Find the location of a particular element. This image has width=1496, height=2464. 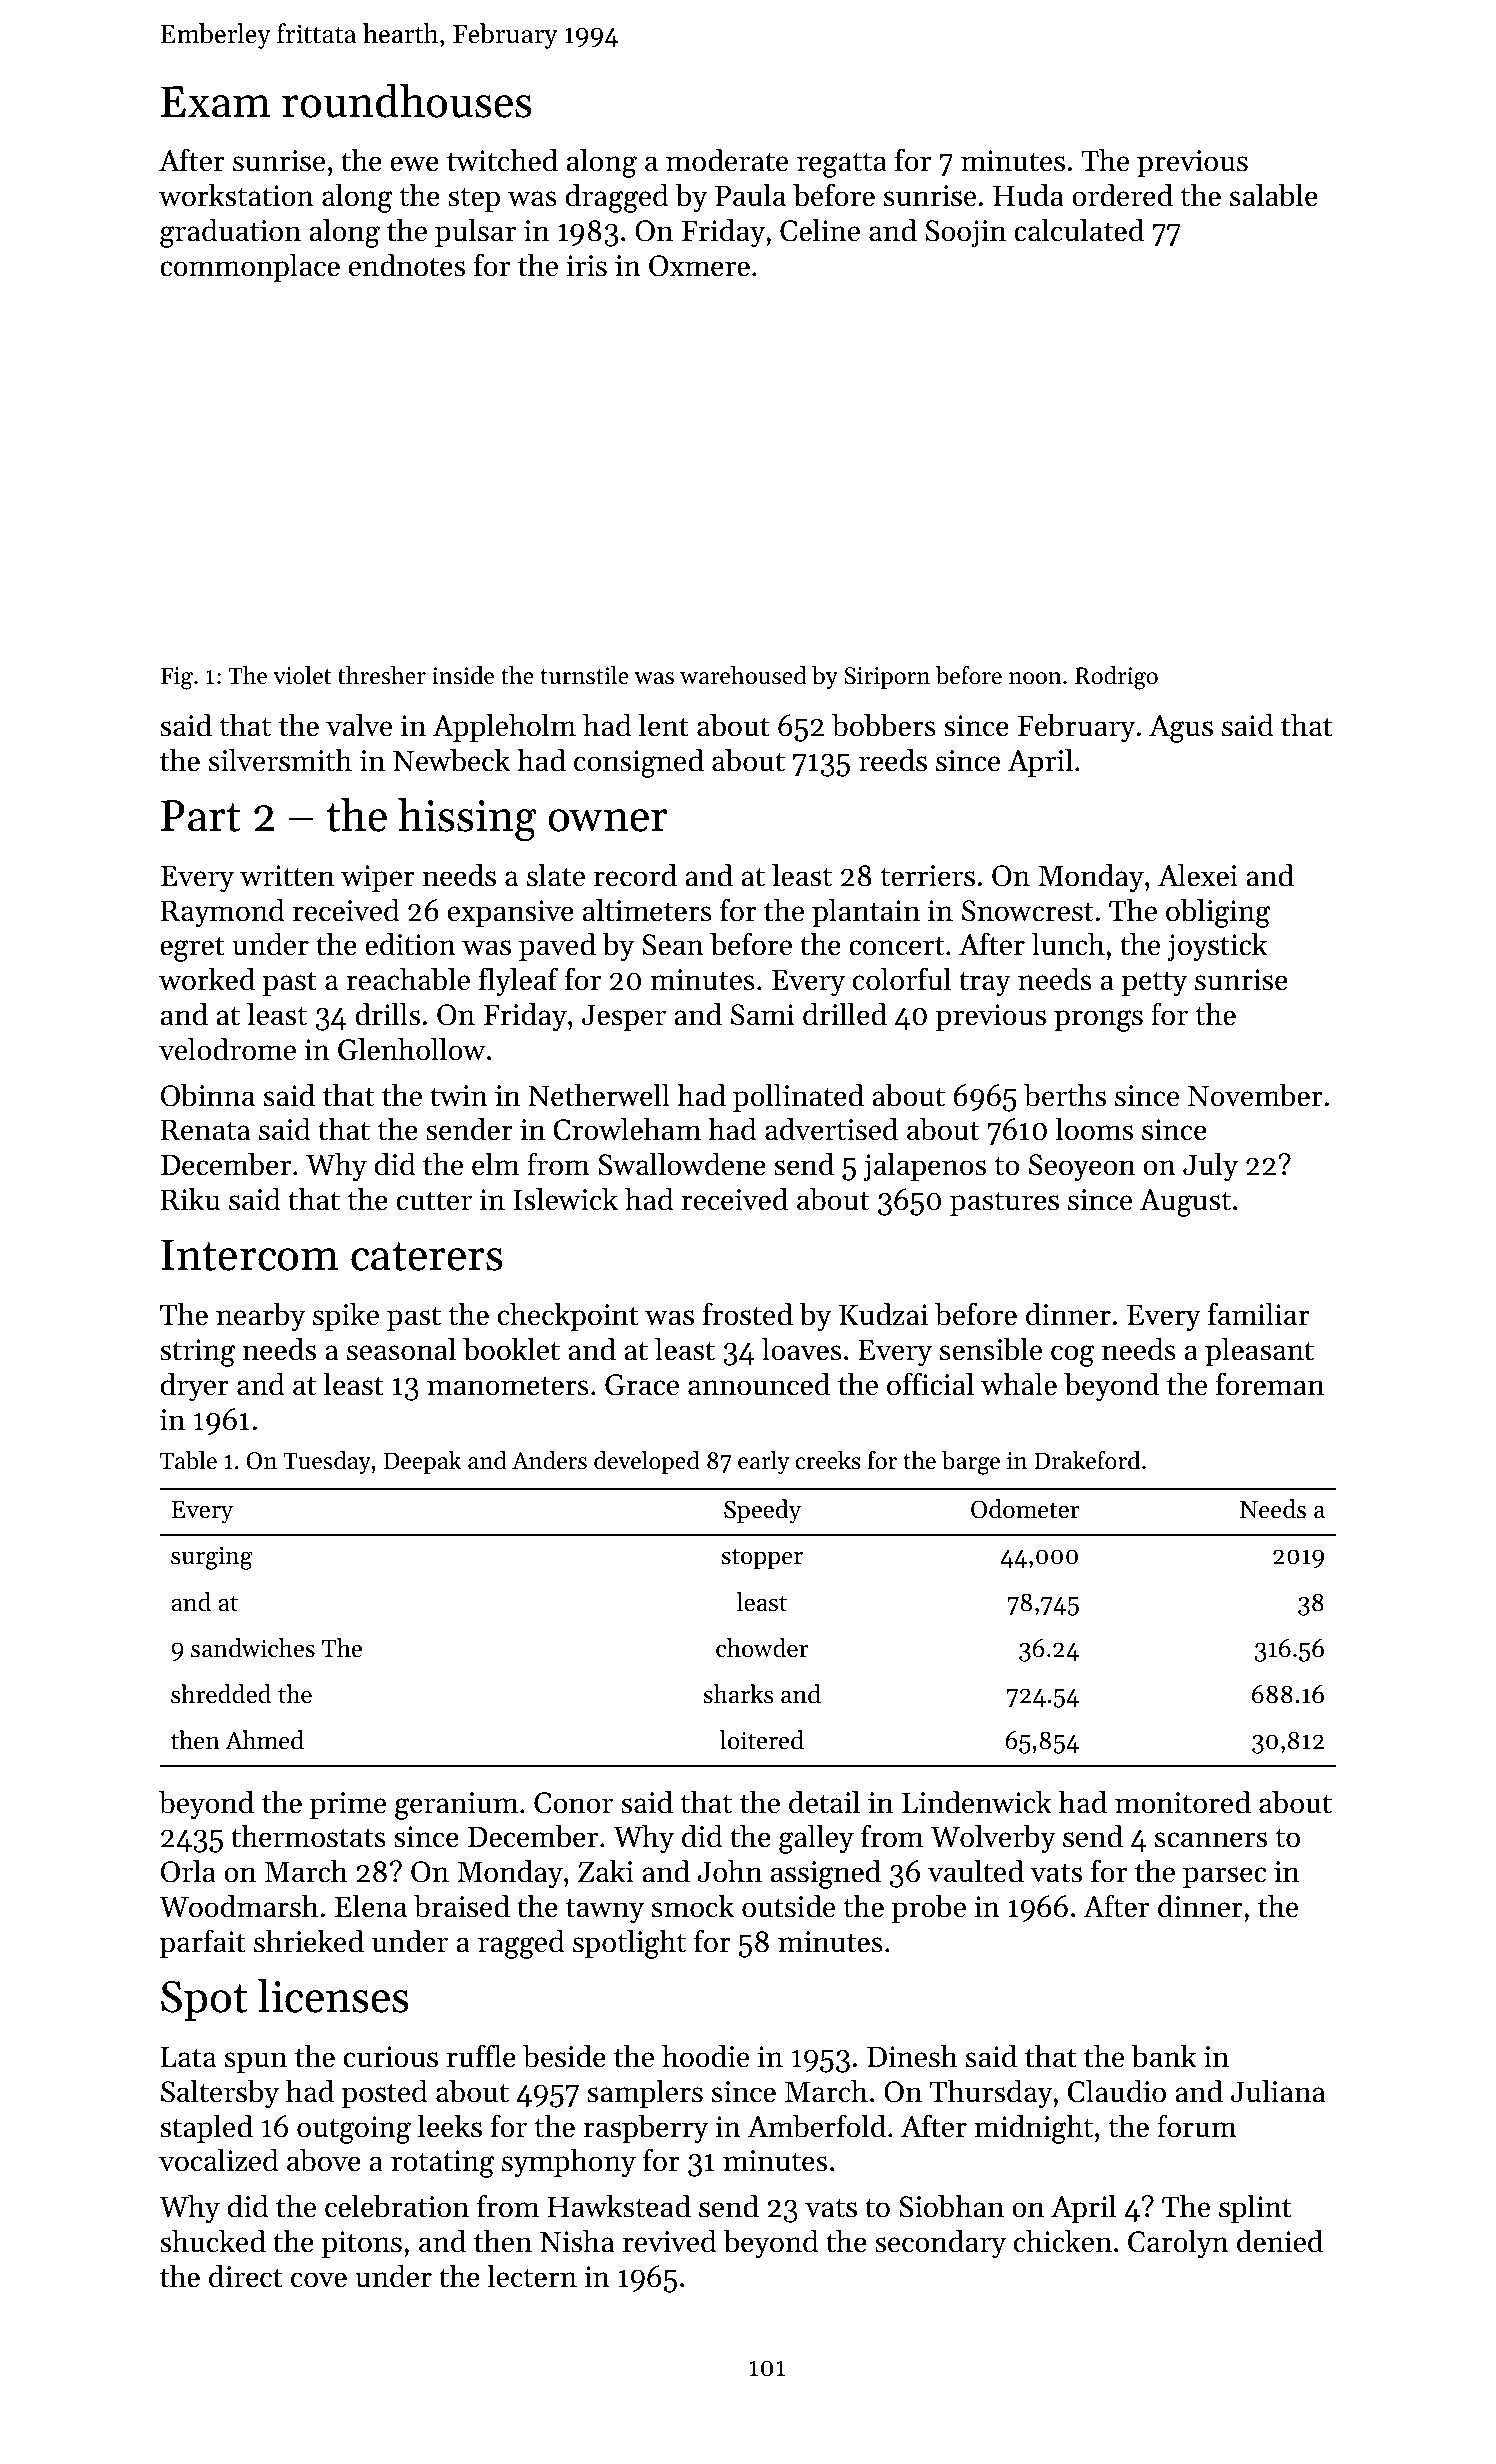

Drakeford is located at coordinates (1087, 1460).
